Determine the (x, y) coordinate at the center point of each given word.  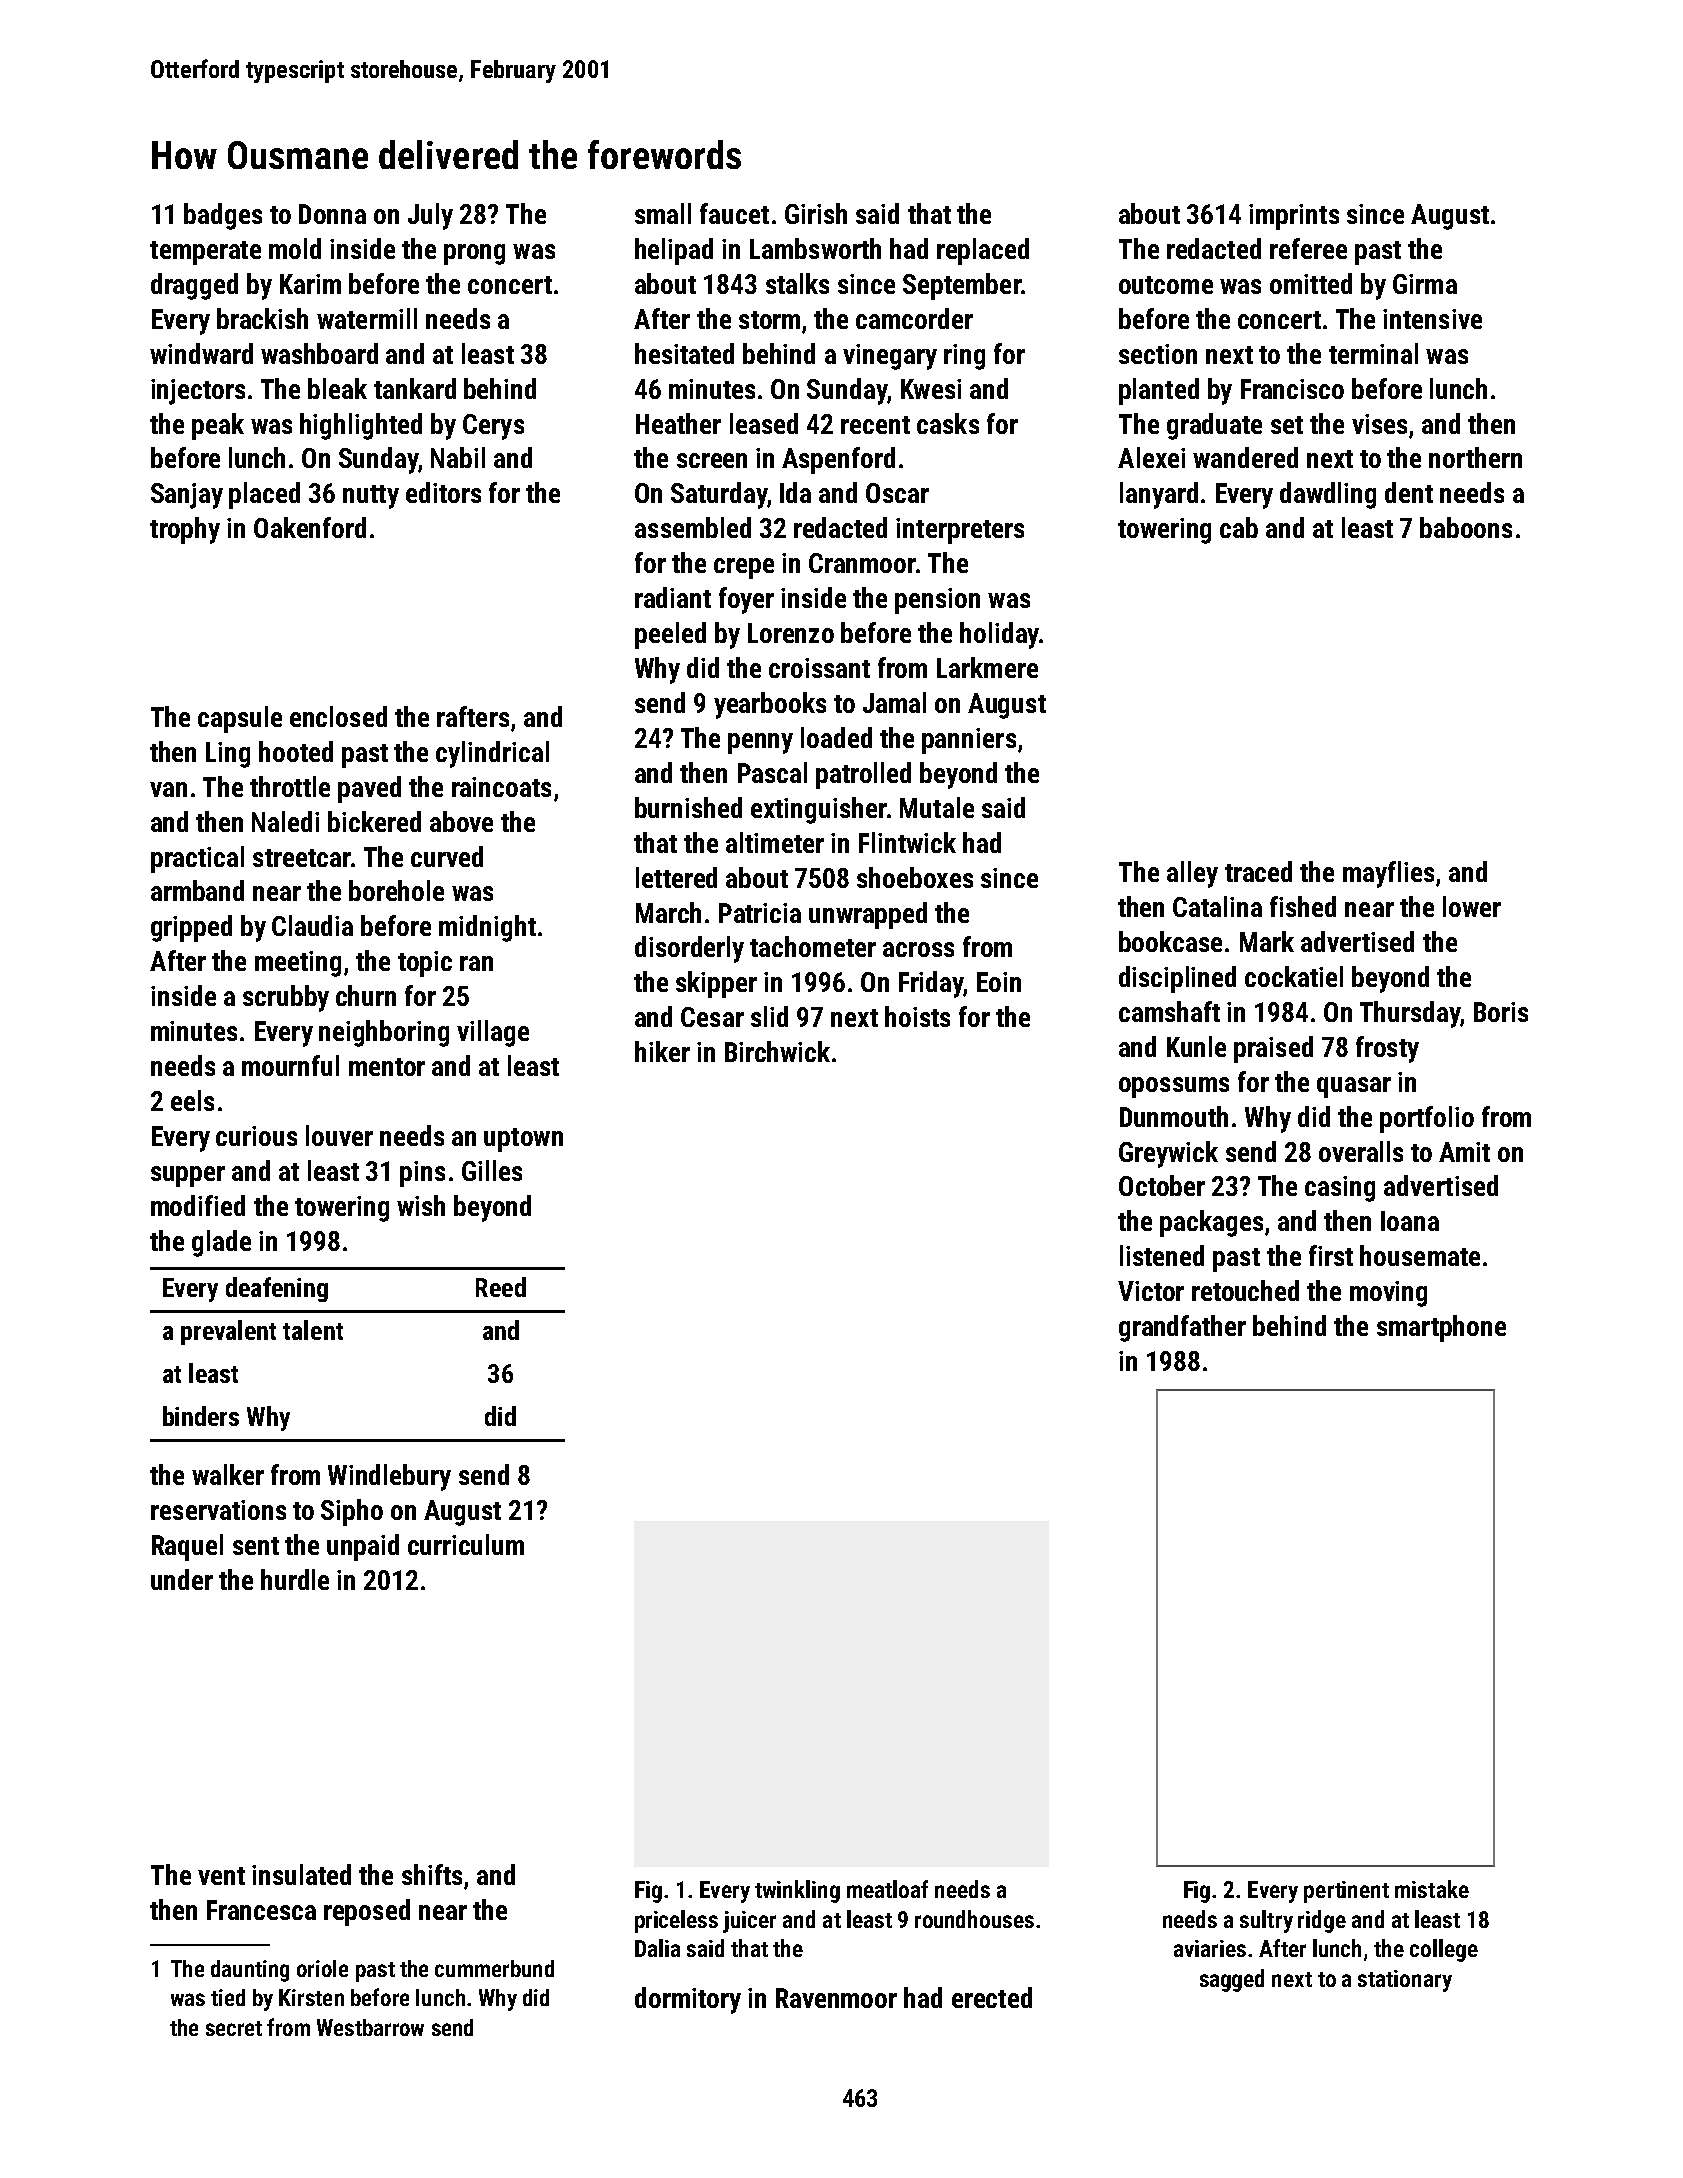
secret (234, 2028)
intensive (1432, 319)
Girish (816, 213)
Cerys (493, 427)
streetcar (302, 858)
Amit (1464, 1152)
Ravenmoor (836, 1998)
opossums (1174, 1087)
